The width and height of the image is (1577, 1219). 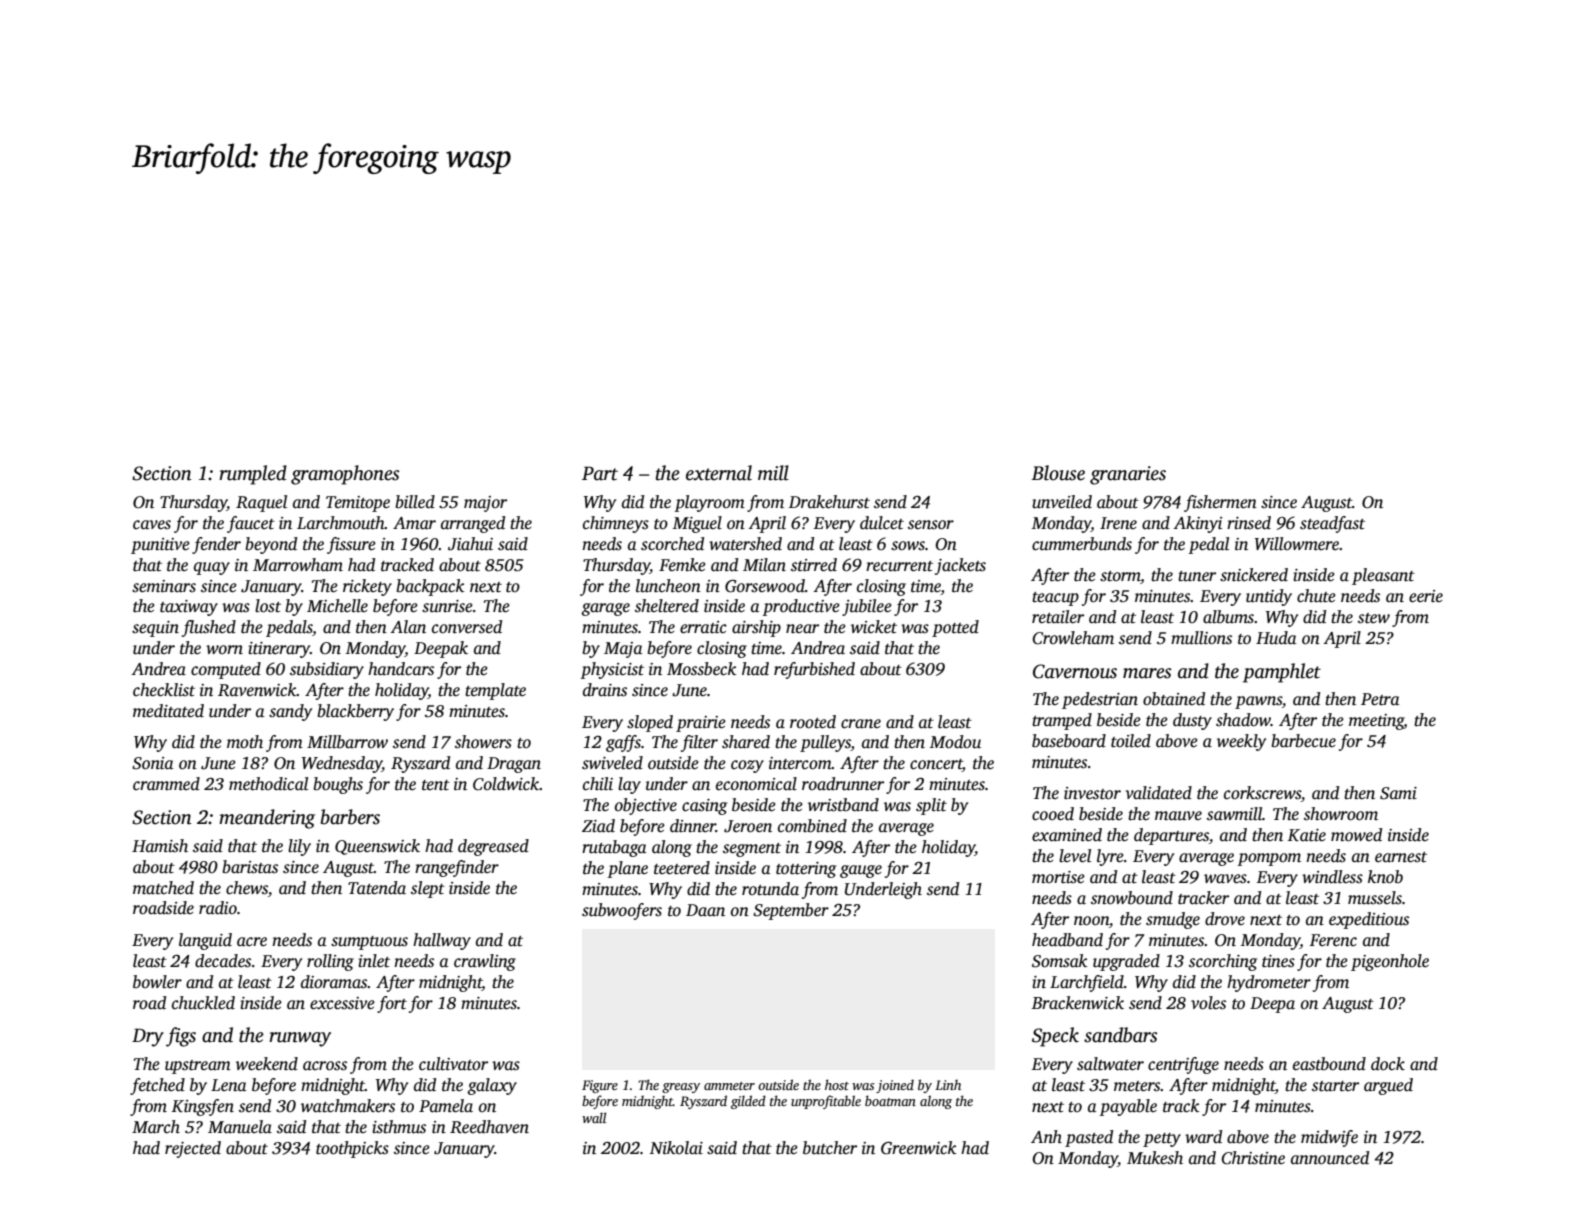 I want to click on potted, so click(x=955, y=628).
